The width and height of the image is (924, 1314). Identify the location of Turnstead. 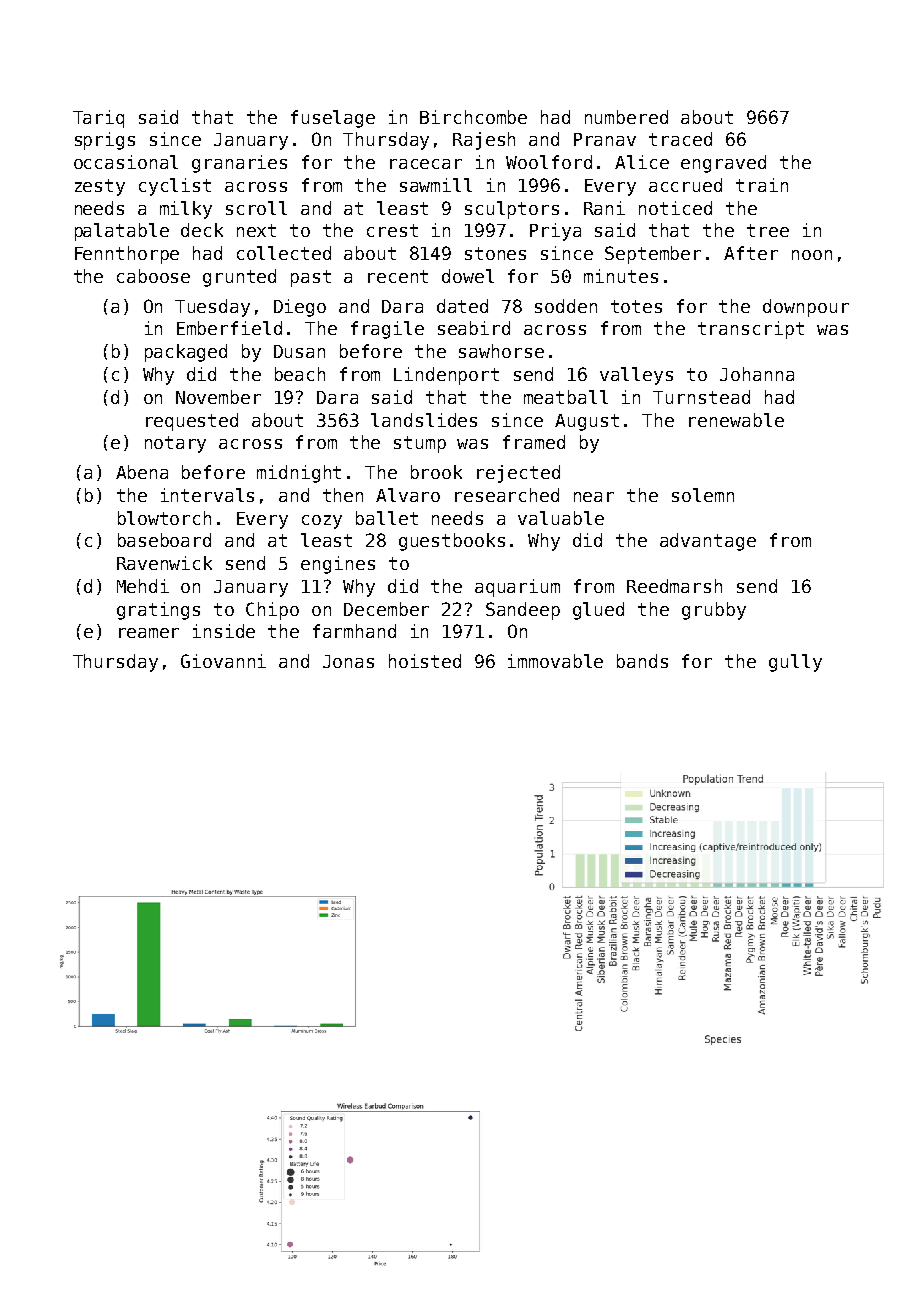
(701, 397).
